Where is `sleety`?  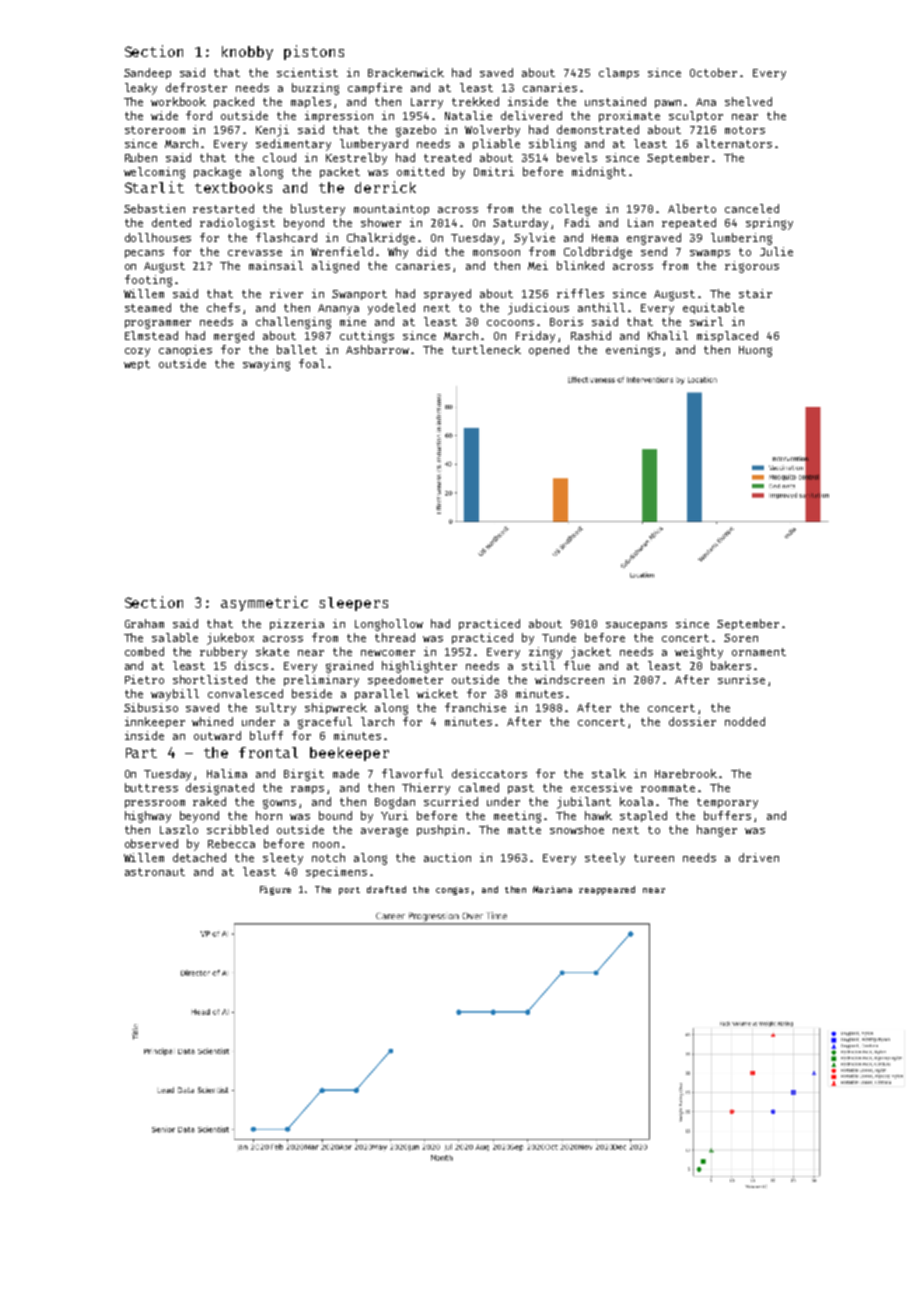
sleety is located at coordinates (283, 859).
